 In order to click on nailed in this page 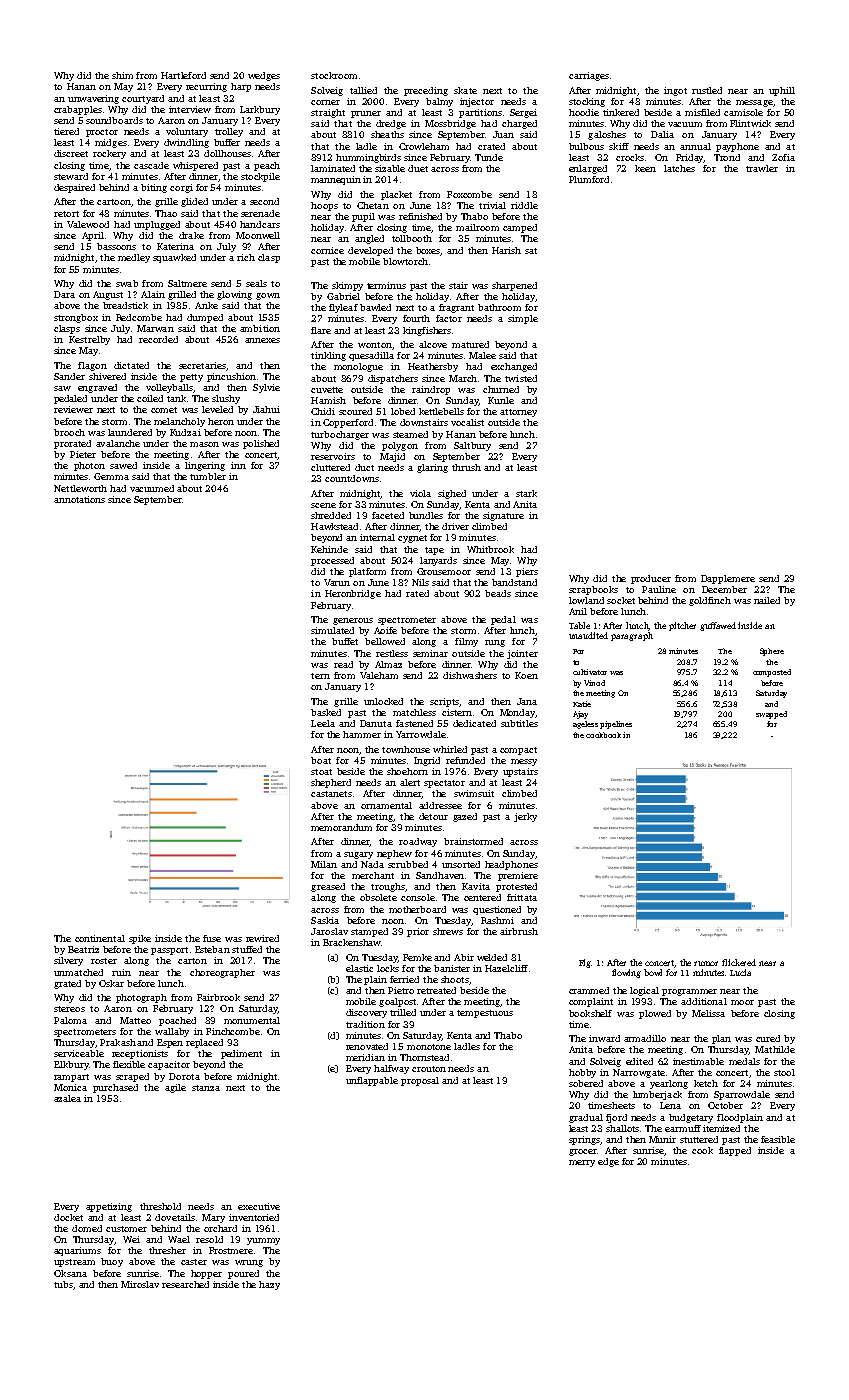, I will do `click(767, 600)`.
